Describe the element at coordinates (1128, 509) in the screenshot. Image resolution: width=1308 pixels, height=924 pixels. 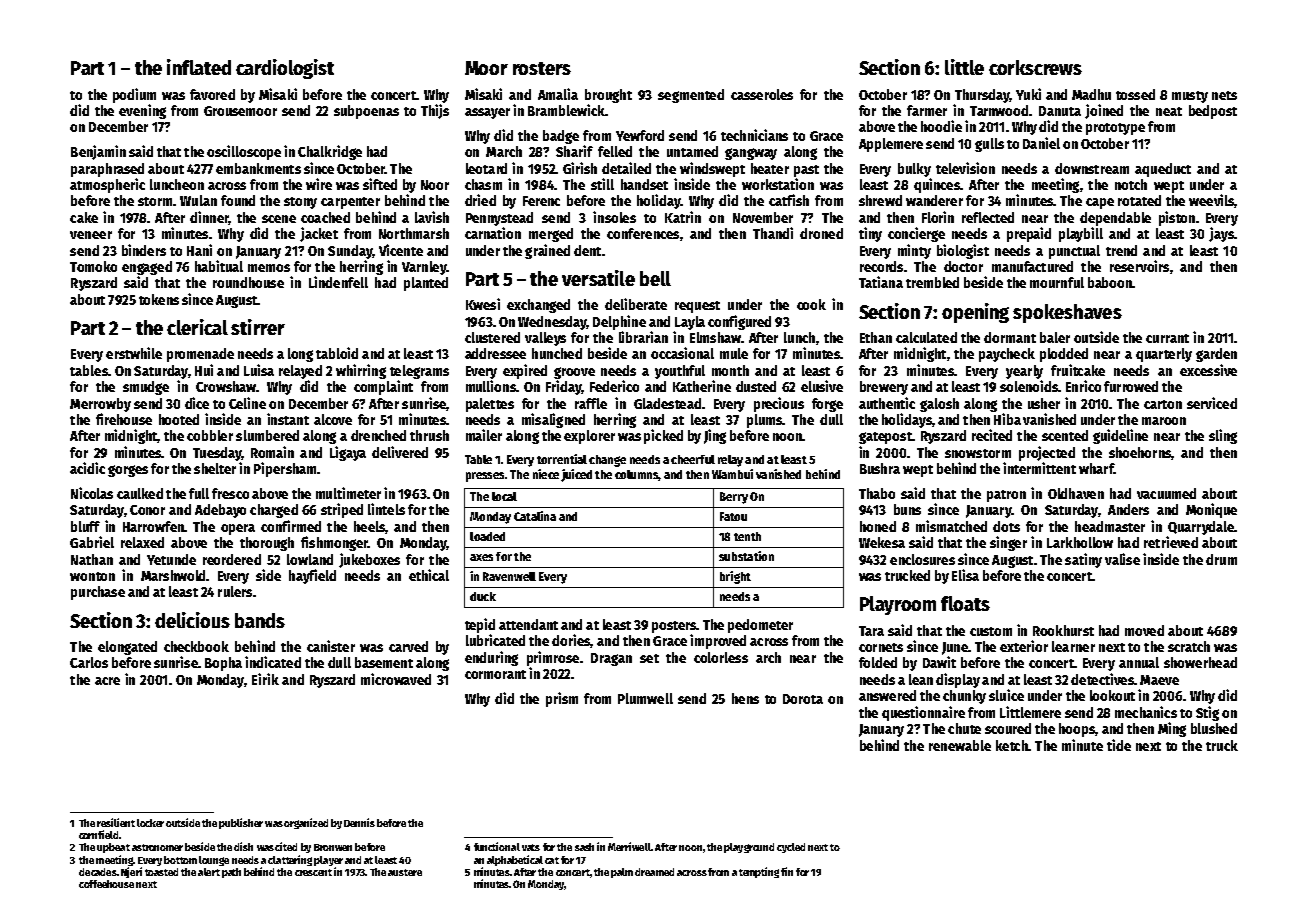
I see `Anders` at that location.
